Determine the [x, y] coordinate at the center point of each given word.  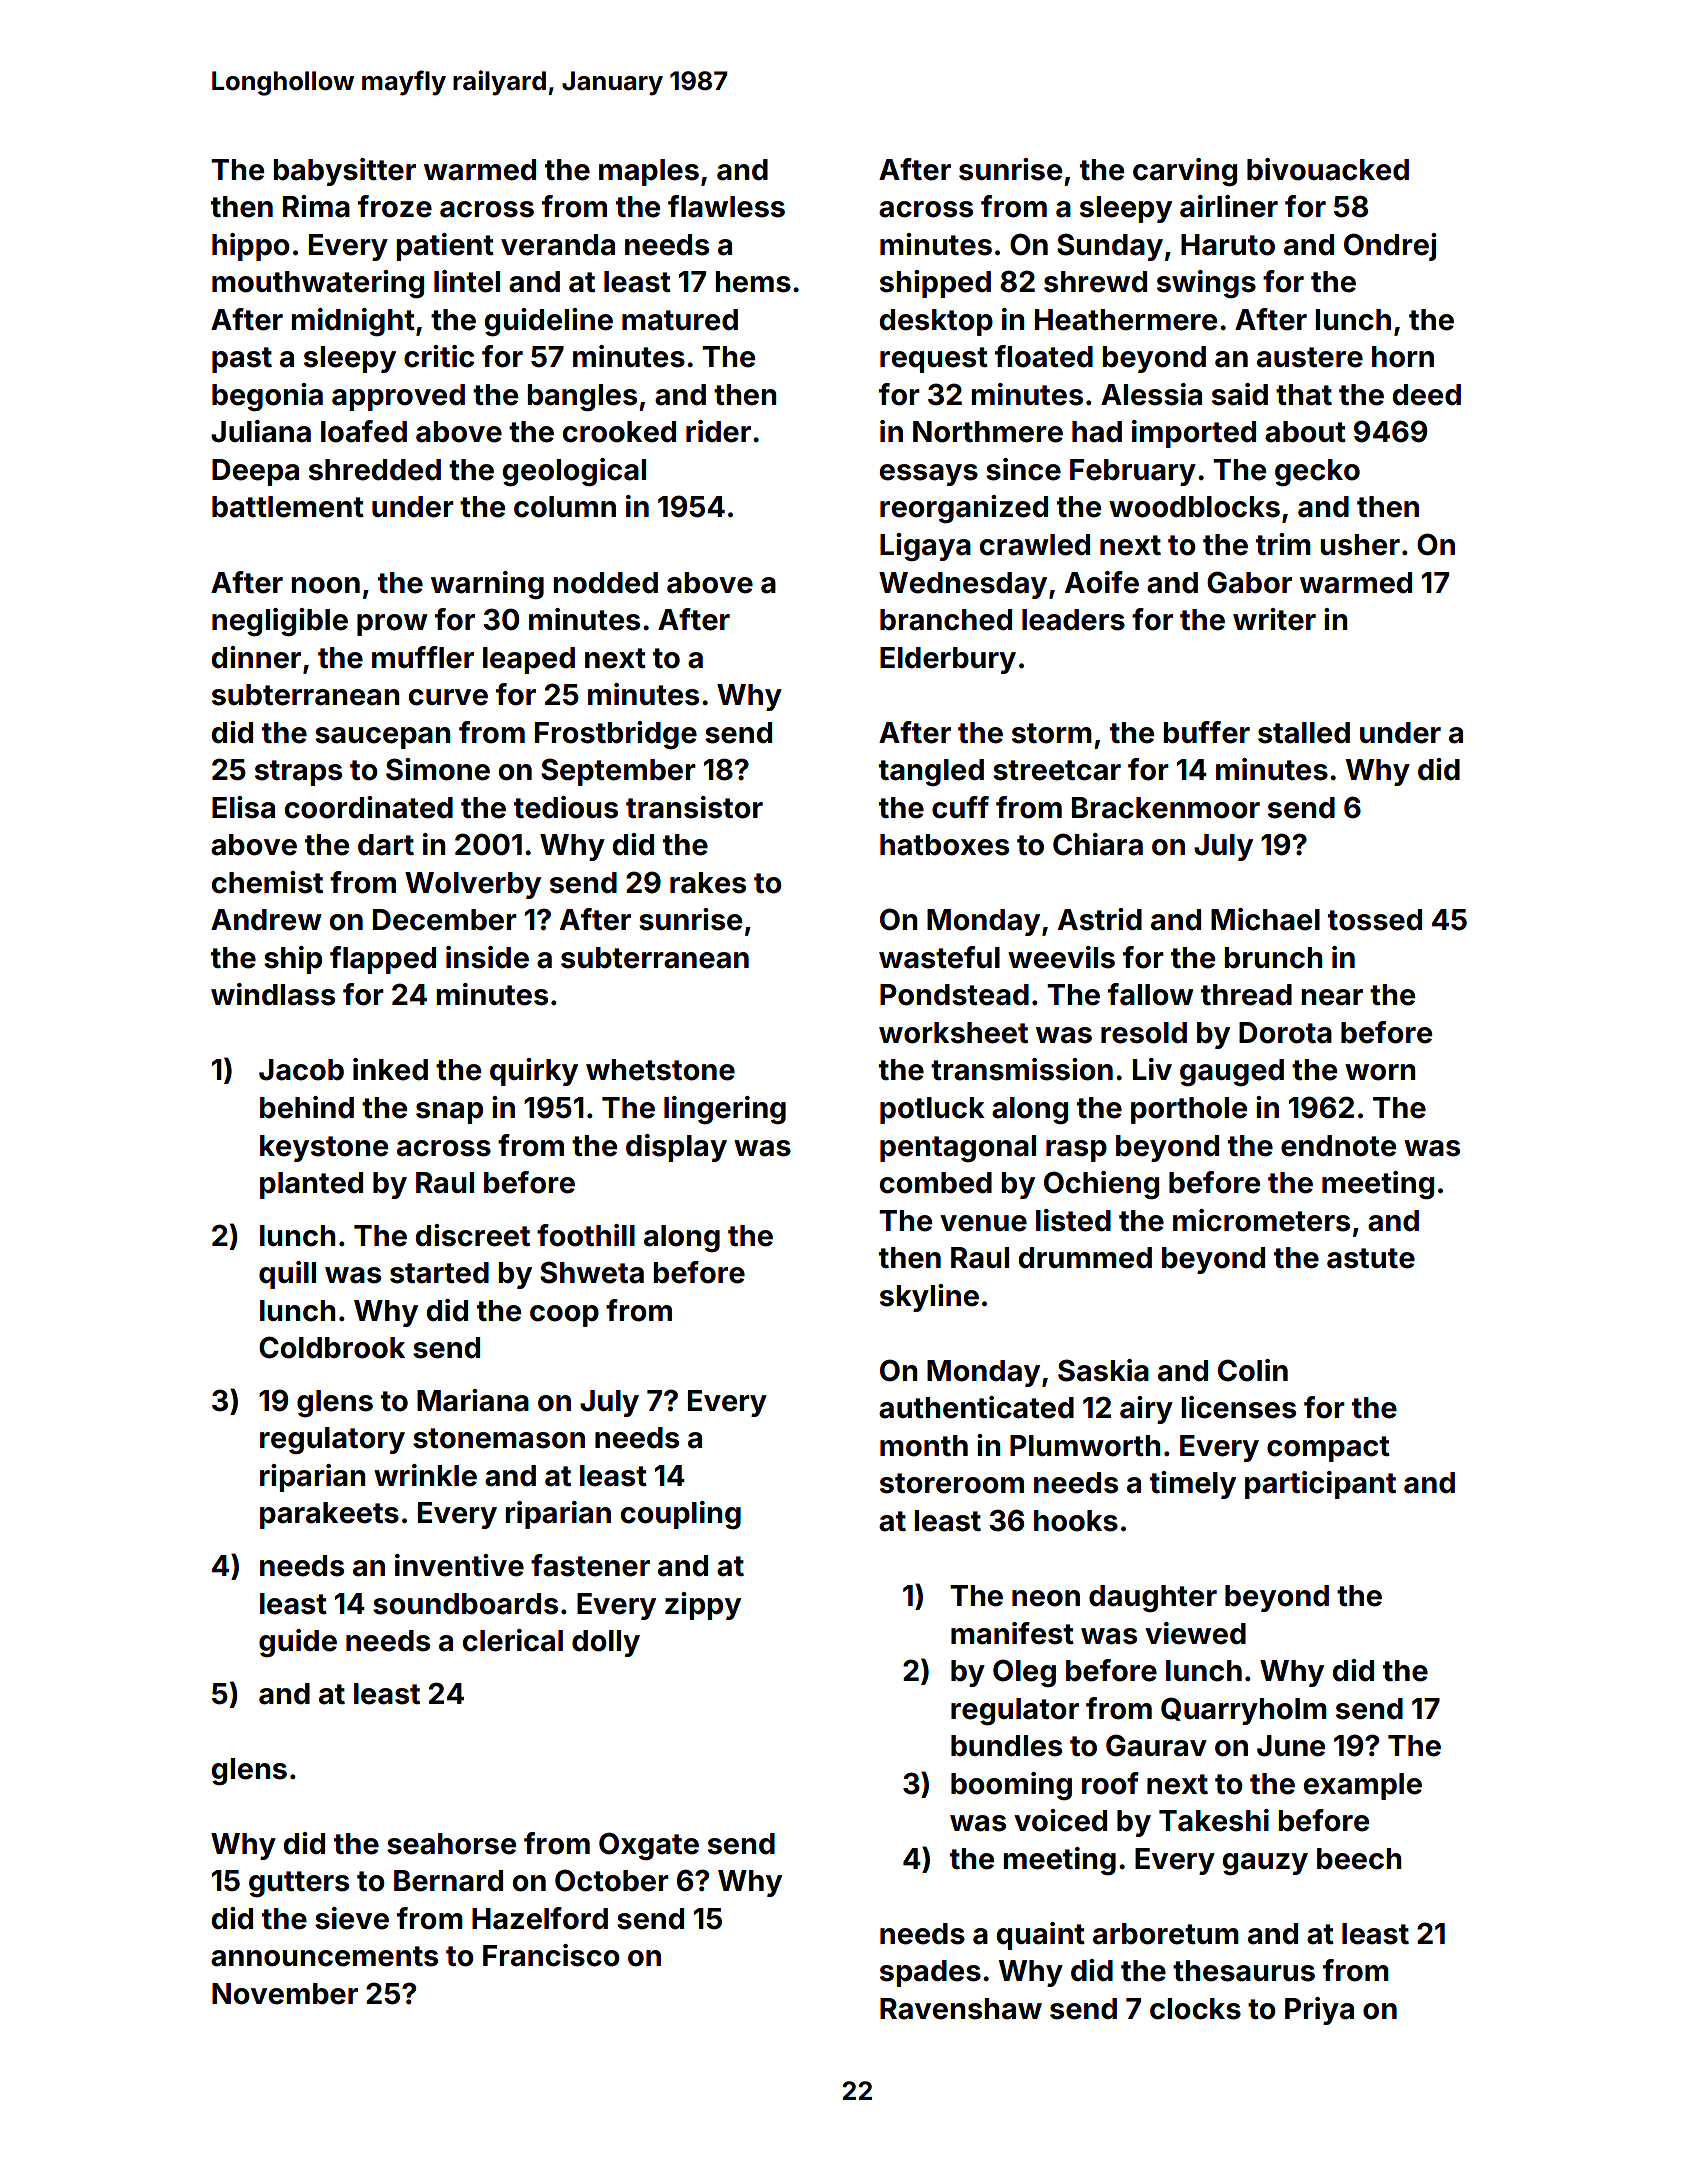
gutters [299, 1884]
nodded [605, 583]
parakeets [329, 1515]
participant [1320, 1485]
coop [564, 1316]
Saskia [1103, 1370]
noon [325, 585]
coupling [680, 1515]
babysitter [344, 172]
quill [287, 1275]
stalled [1304, 733]
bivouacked [1328, 169]
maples [649, 172]
